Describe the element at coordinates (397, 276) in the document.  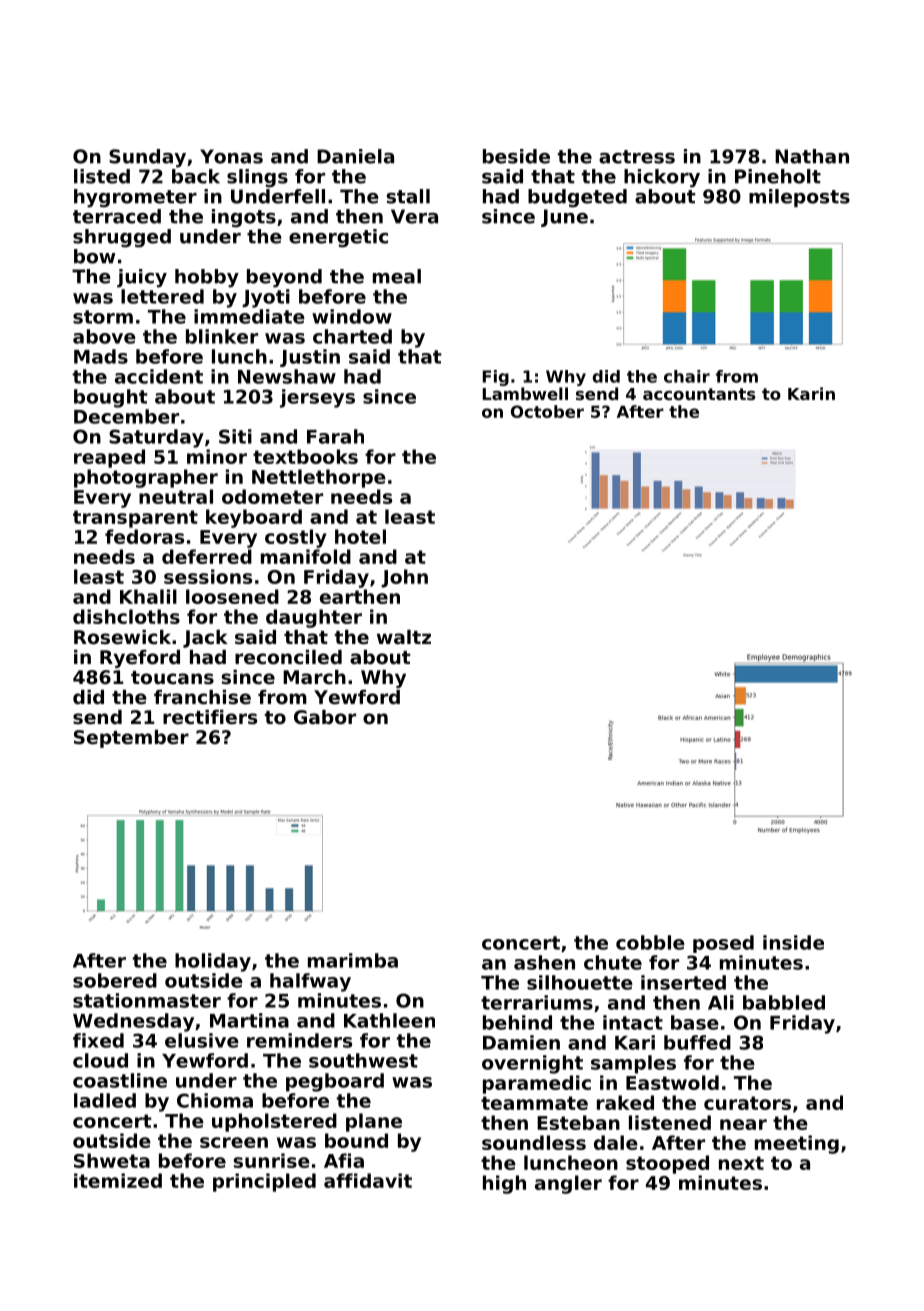
I see `meal` at that location.
